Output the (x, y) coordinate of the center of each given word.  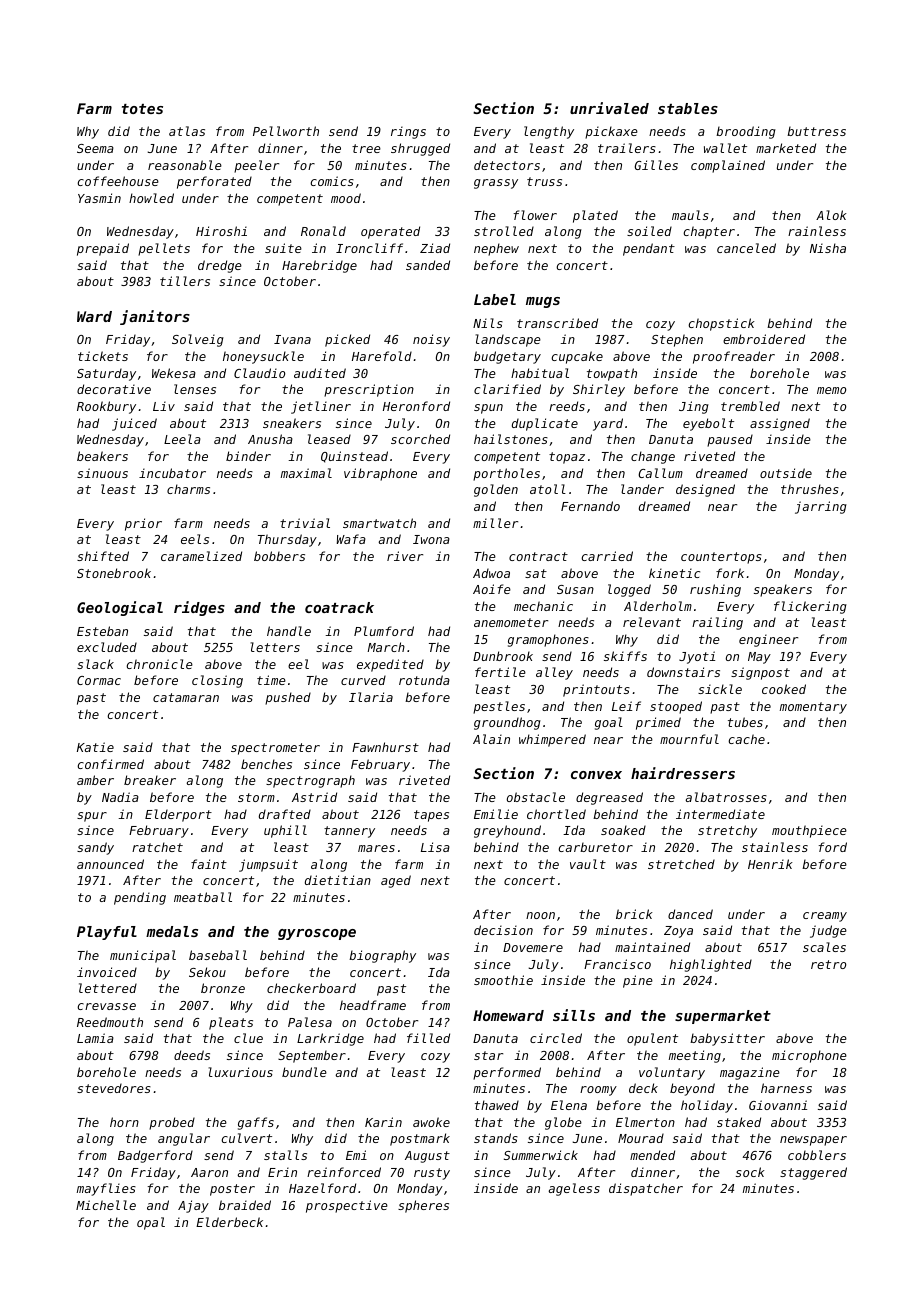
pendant (649, 249)
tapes (431, 816)
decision (503, 930)
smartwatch (379, 523)
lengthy (549, 132)
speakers (783, 590)
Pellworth (286, 131)
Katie (95, 747)
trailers (627, 148)
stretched (681, 864)
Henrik (770, 864)
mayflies (106, 1189)
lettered (108, 988)
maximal (306, 473)
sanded (428, 265)
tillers (185, 281)
